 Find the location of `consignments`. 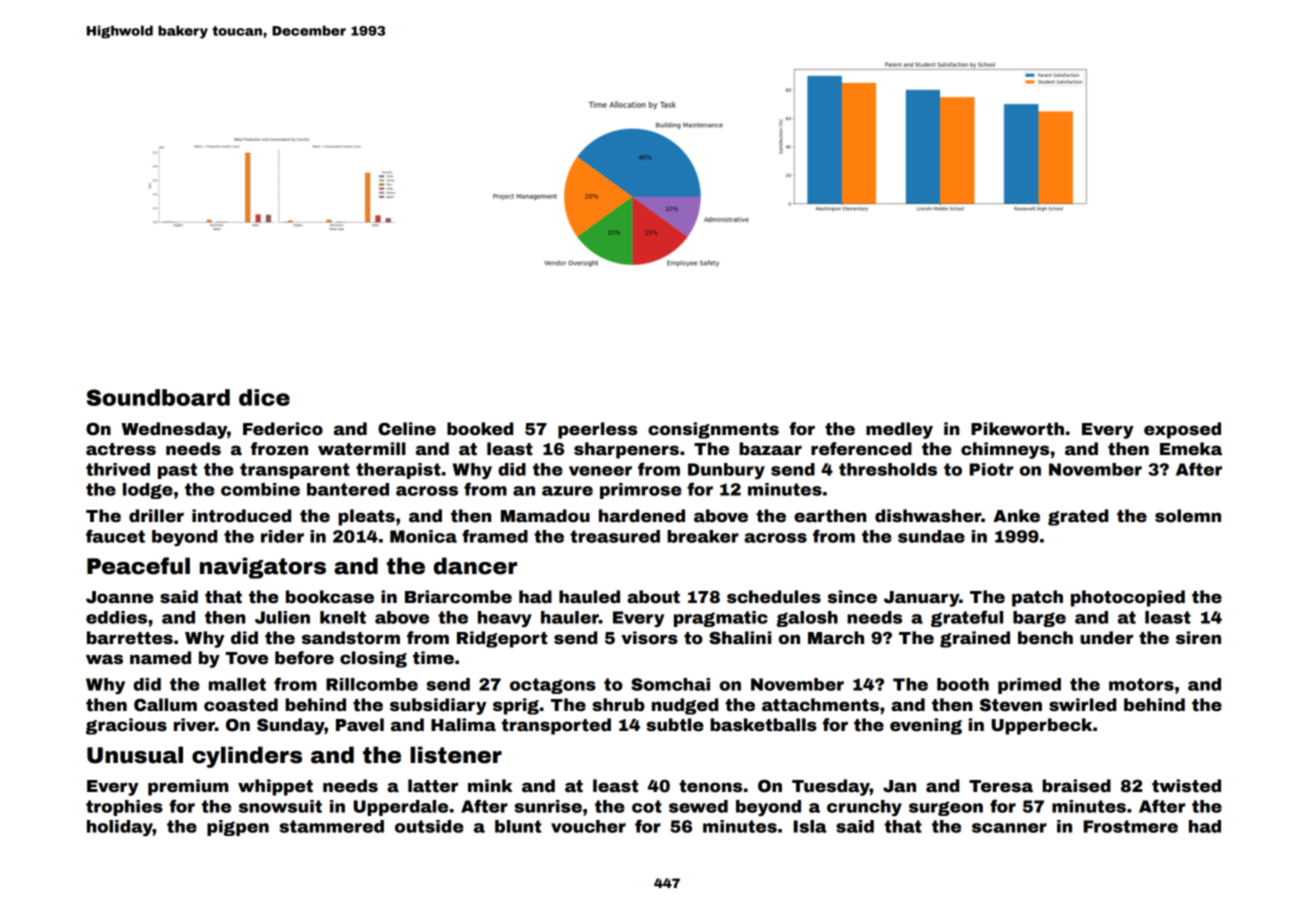

consignments is located at coordinates (713, 430).
